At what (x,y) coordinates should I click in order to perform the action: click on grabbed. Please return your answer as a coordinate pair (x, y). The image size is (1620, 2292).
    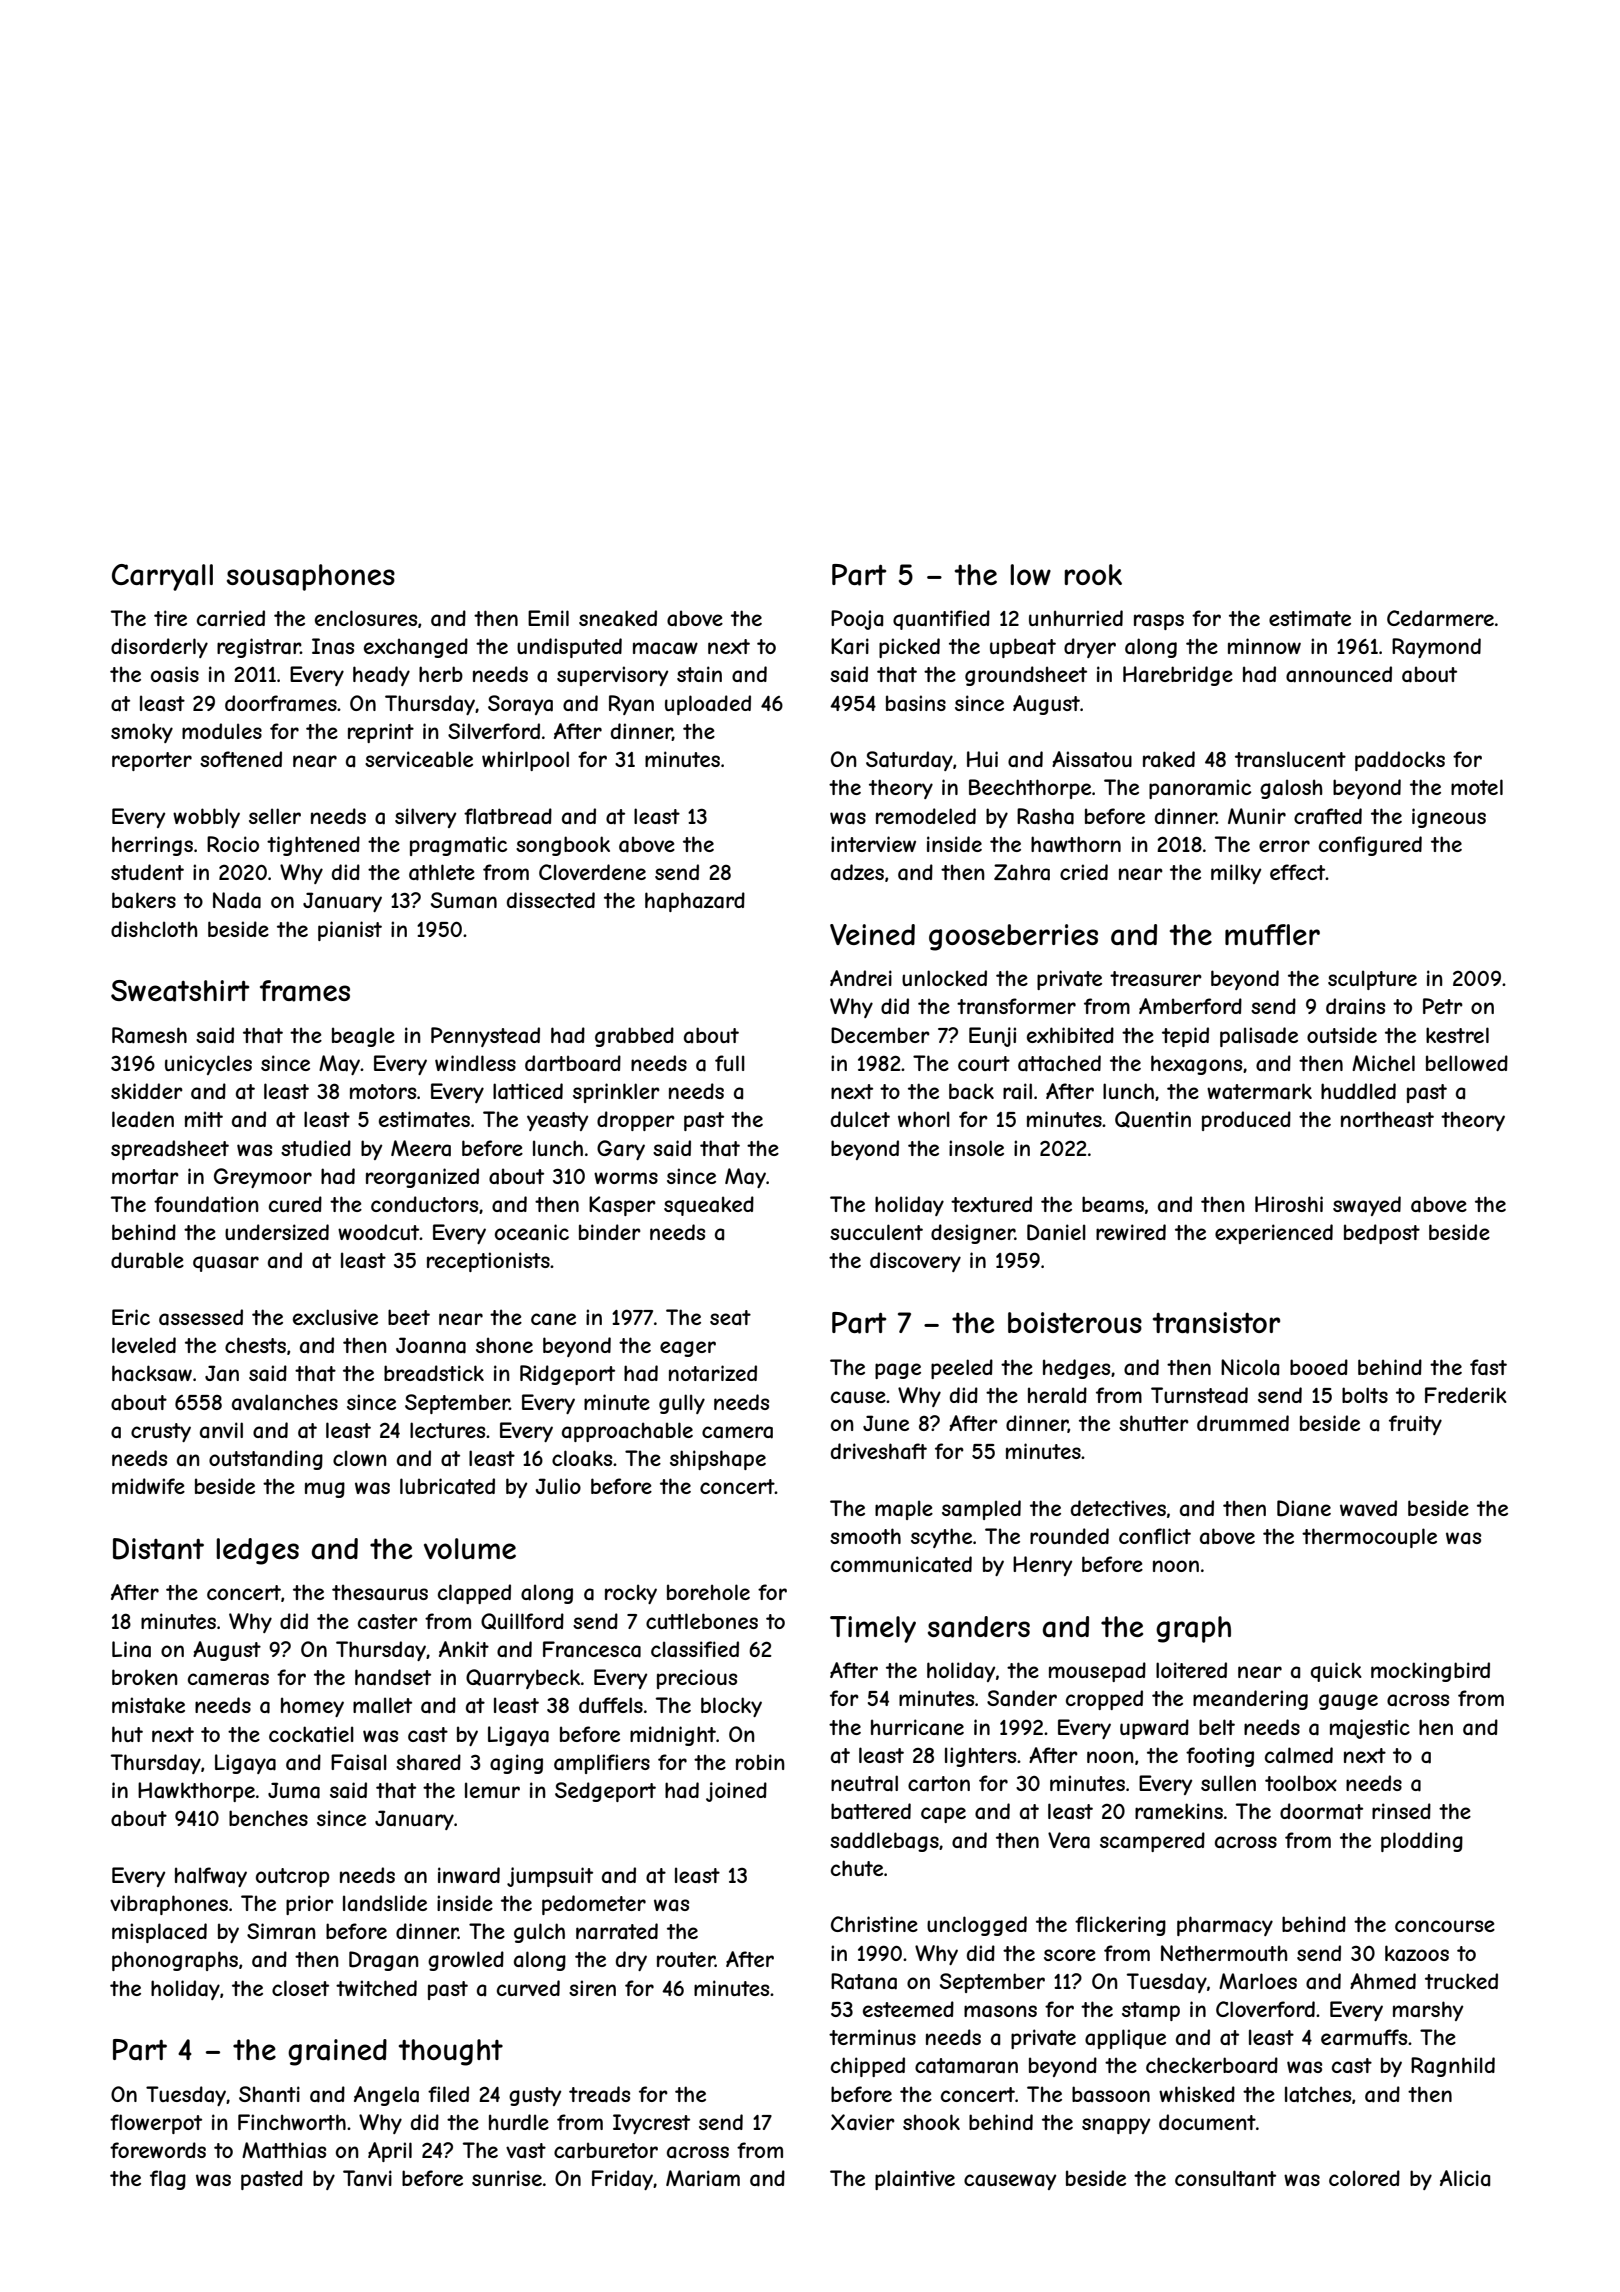
    Looking at the image, I should click on (634, 1037).
